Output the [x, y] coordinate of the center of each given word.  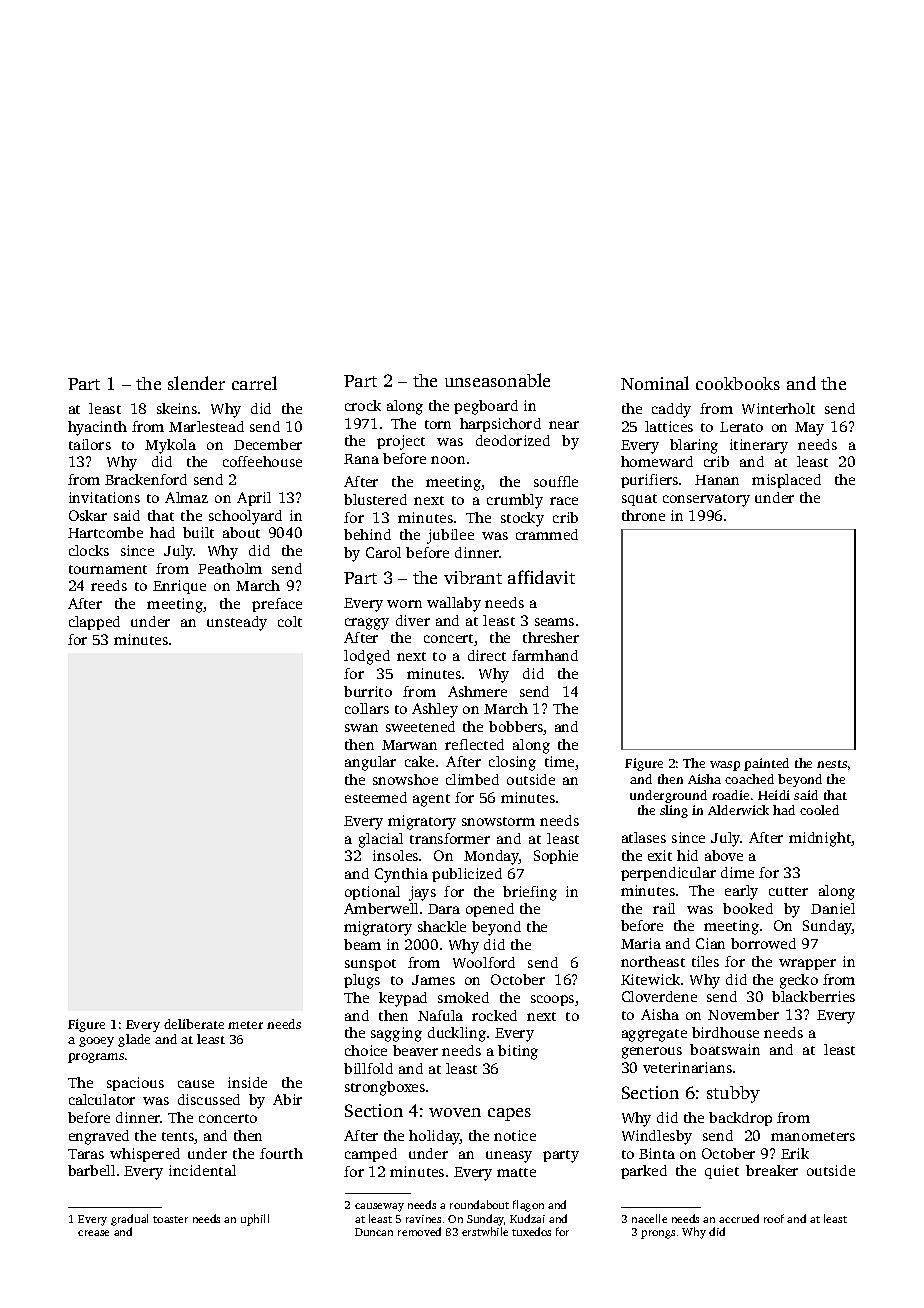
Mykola [170, 446]
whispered [145, 1155]
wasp [725, 766]
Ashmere [477, 691]
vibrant [473, 577]
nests [832, 764]
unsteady [237, 623]
